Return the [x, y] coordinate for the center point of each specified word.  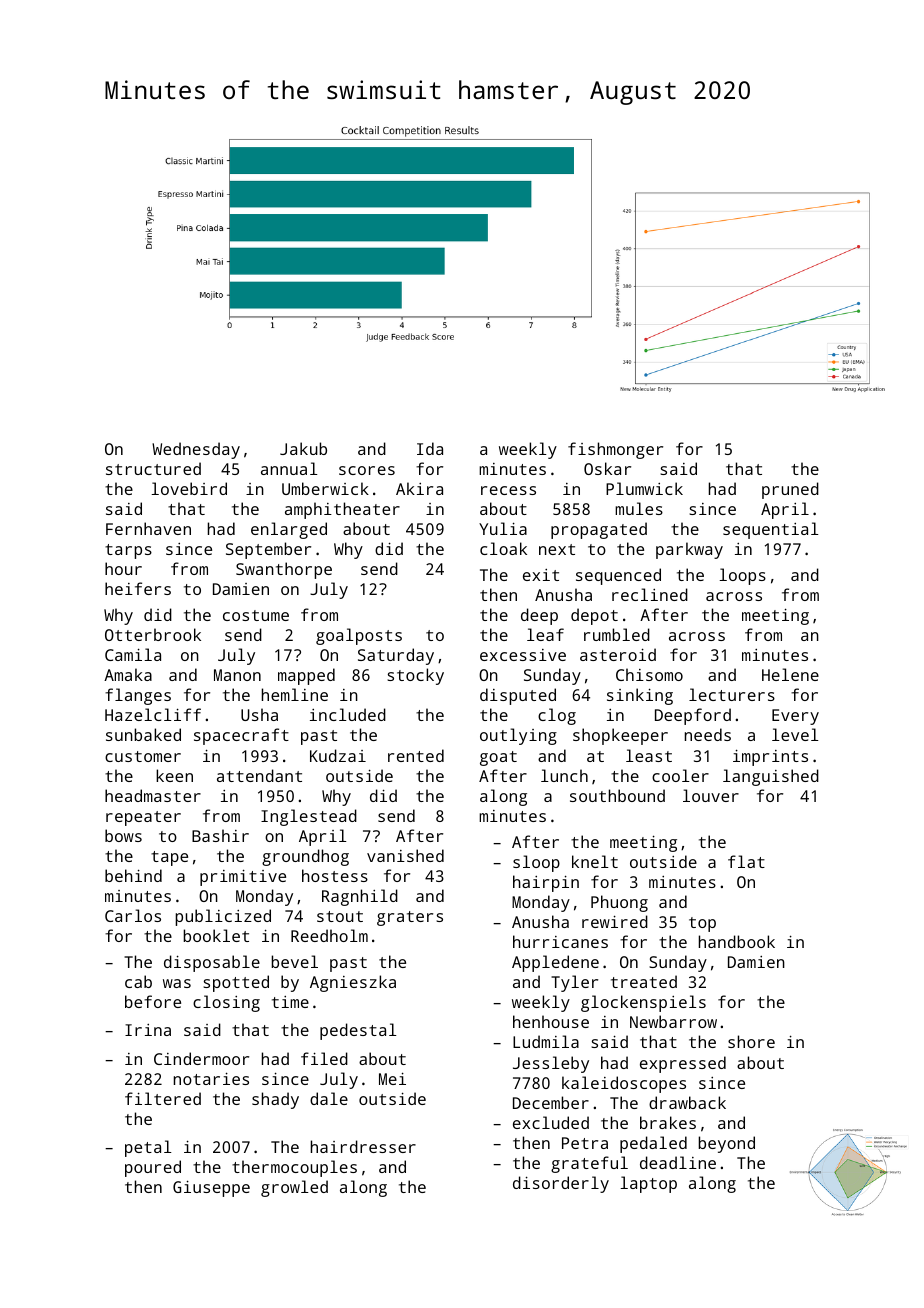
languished [771, 777]
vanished [405, 855]
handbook [737, 941]
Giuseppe [211, 1188]
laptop [649, 1184]
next [557, 549]
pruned [790, 490]
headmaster [153, 795]
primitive [243, 877]
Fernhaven [148, 528]
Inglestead [309, 817]
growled [294, 1188]
